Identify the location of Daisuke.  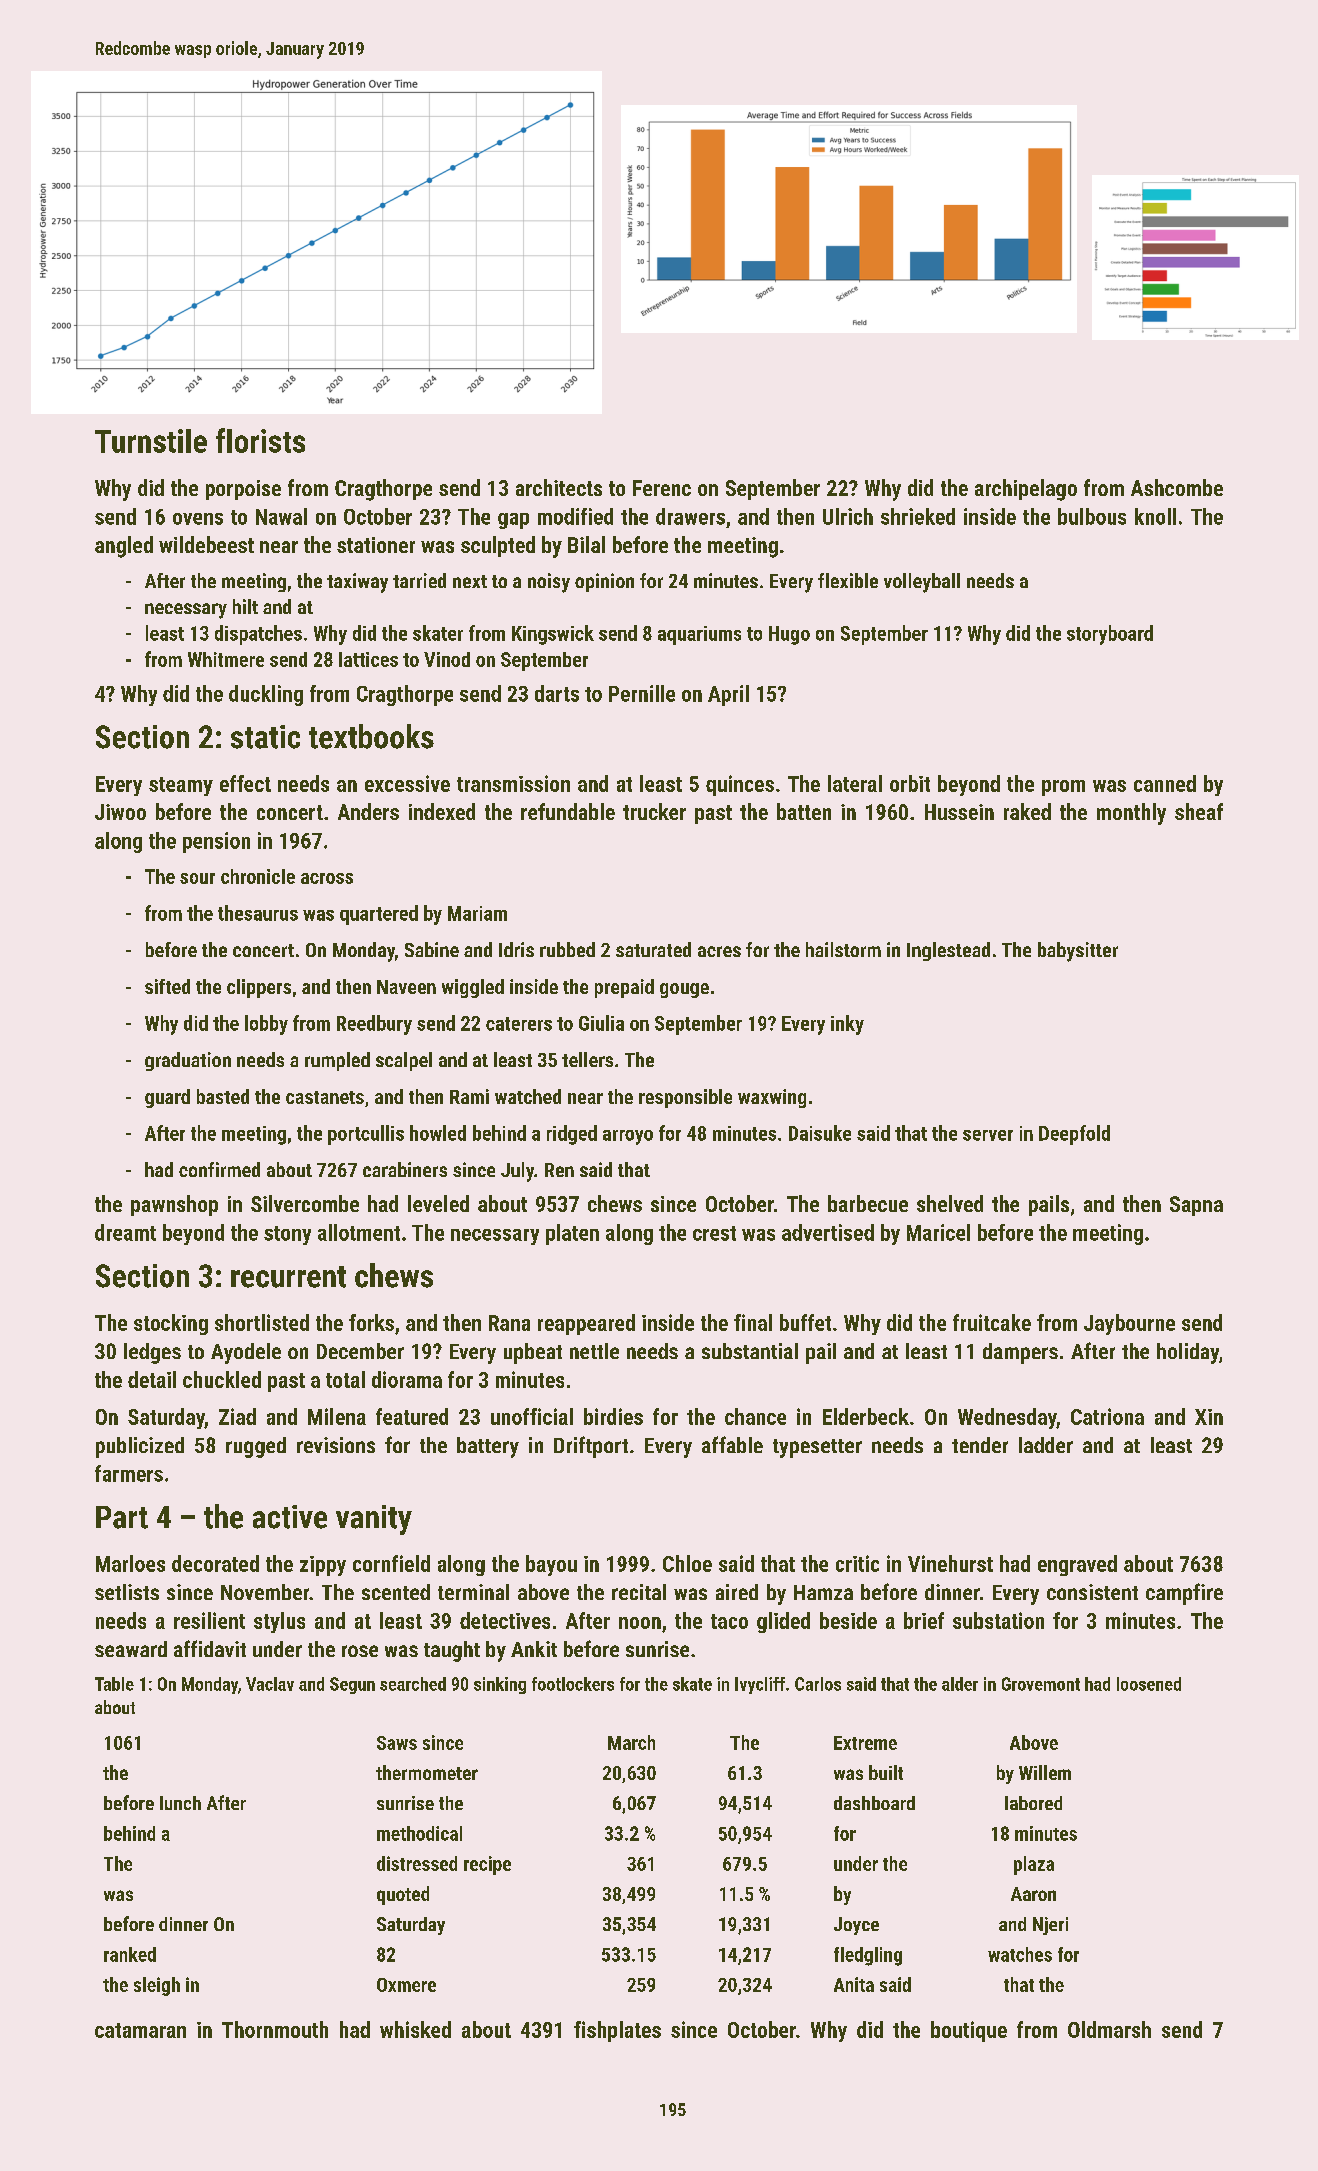
(820, 1133).
